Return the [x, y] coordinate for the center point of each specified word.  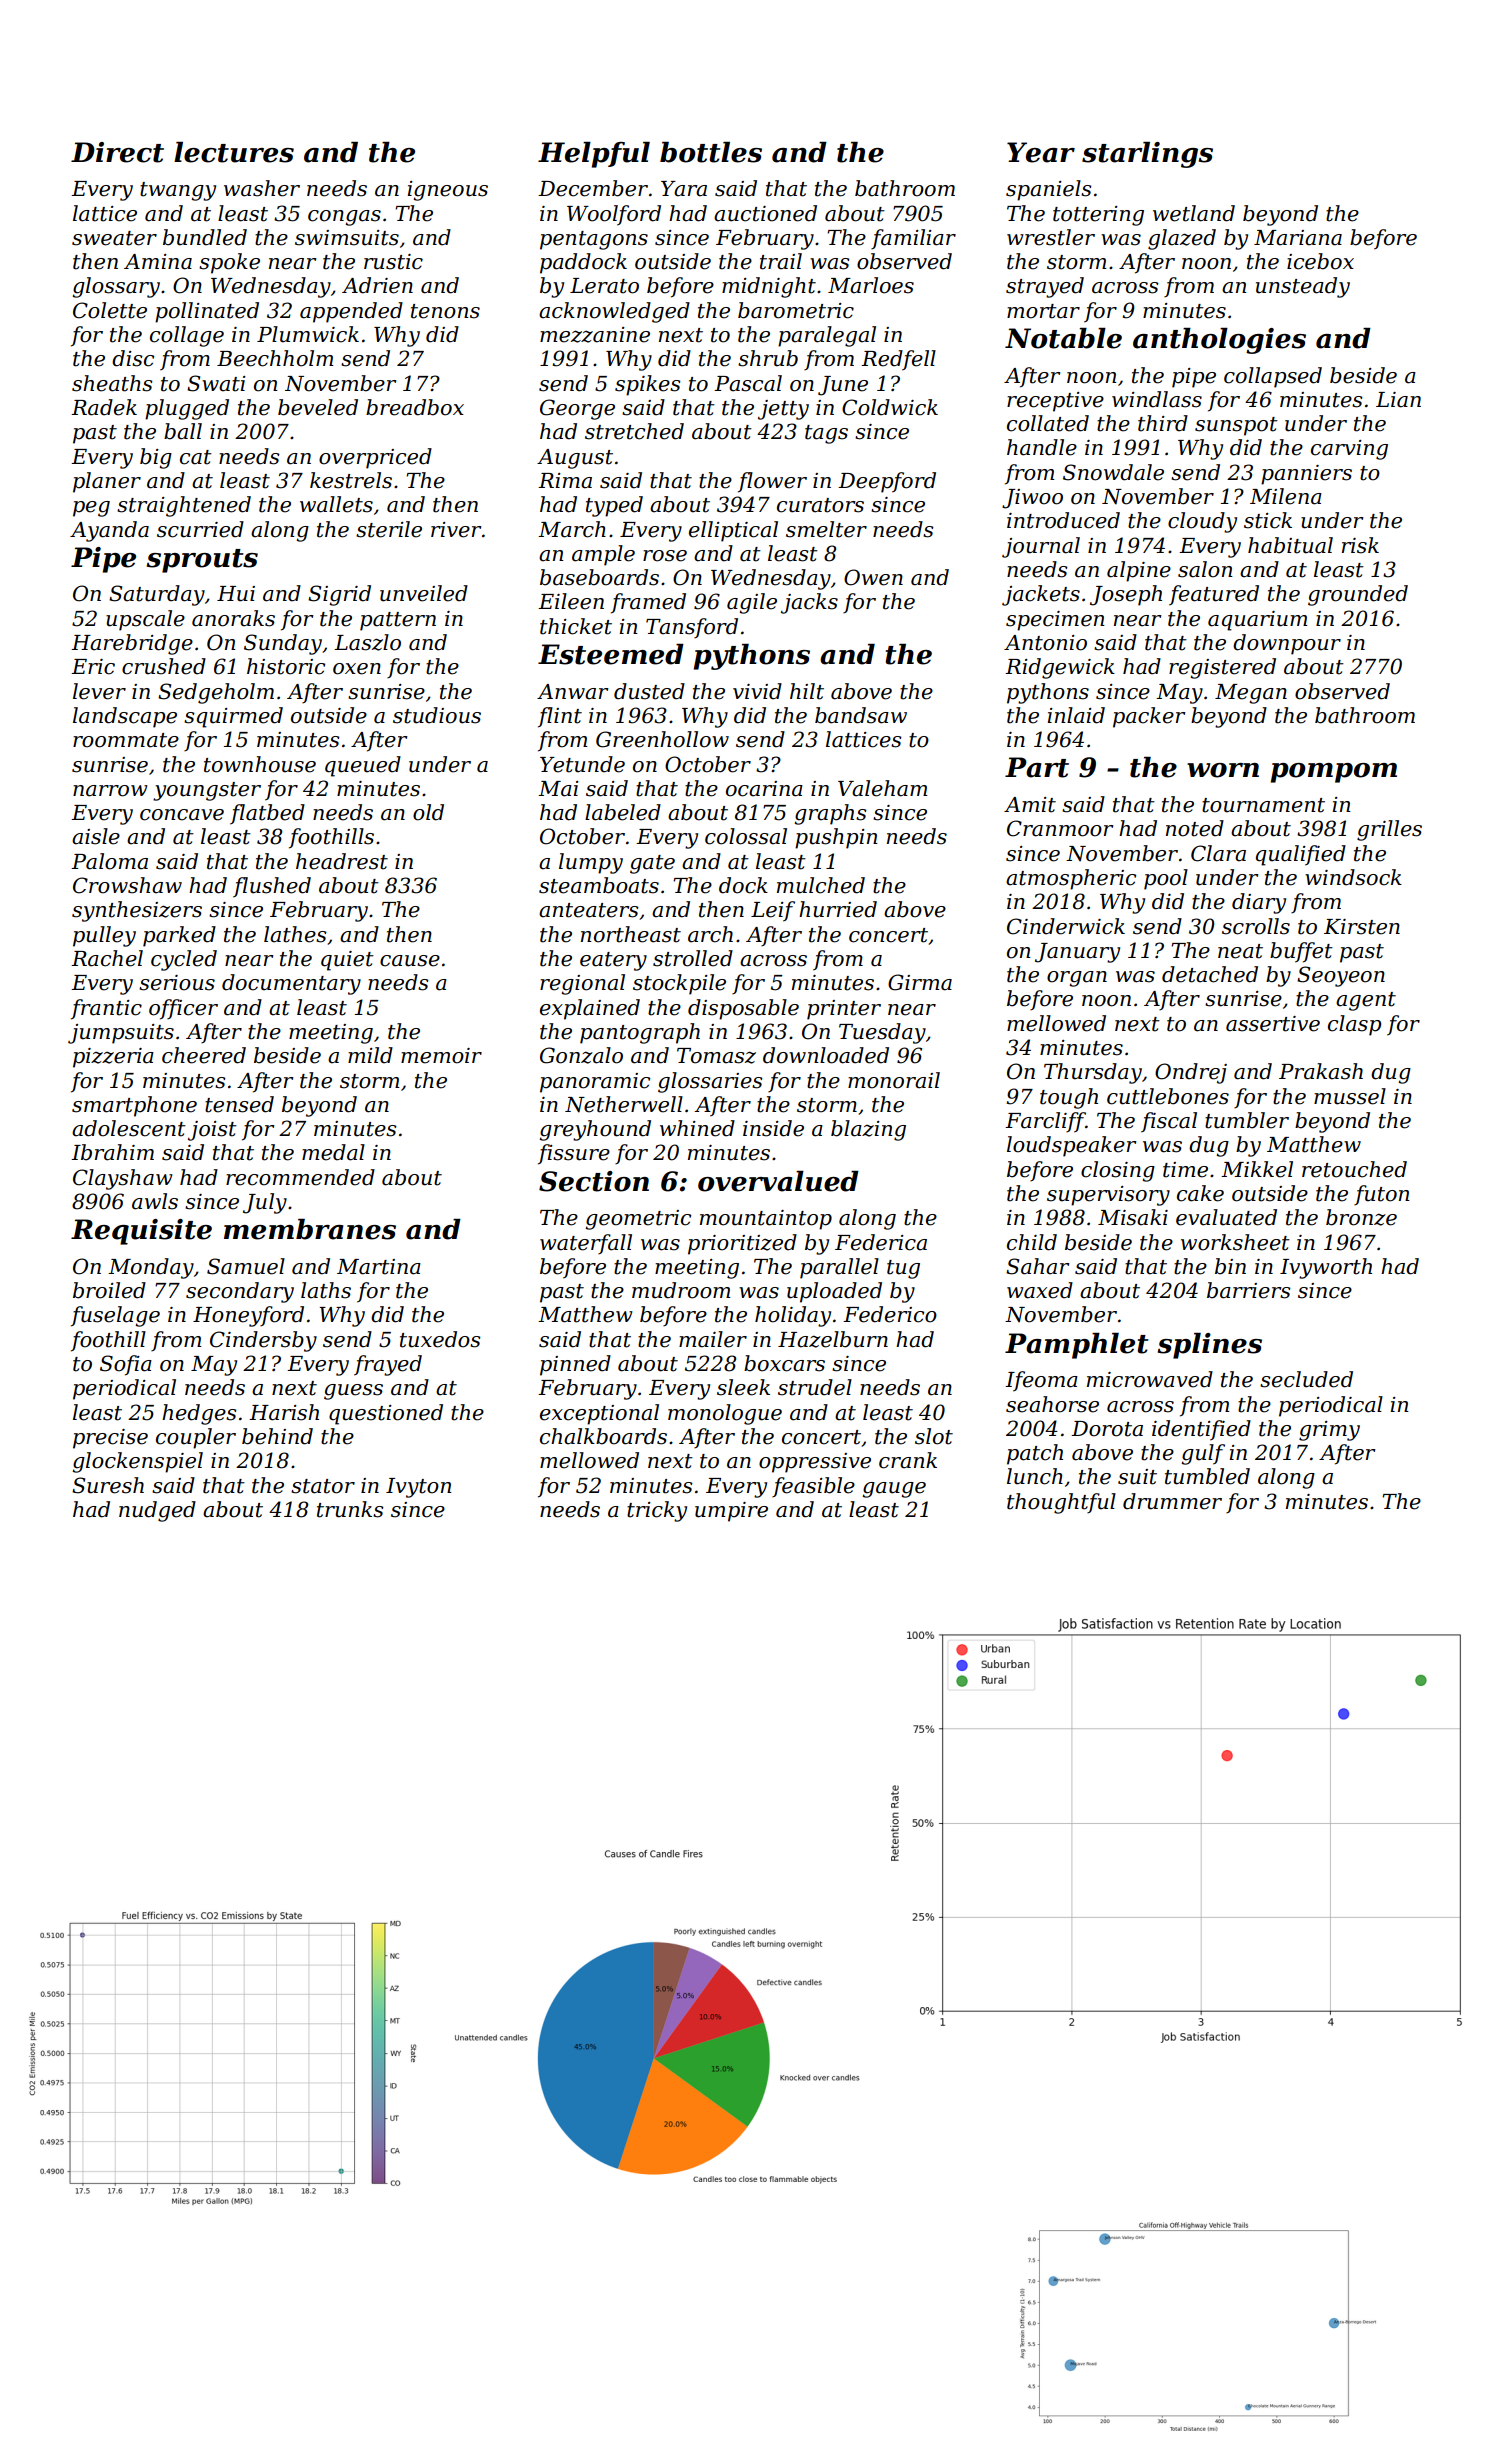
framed [648, 603]
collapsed [1273, 377]
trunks [350, 1509]
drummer [1172, 1501]
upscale [145, 620]
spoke [229, 263]
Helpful [594, 155]
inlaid [1076, 715]
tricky [657, 1511]
